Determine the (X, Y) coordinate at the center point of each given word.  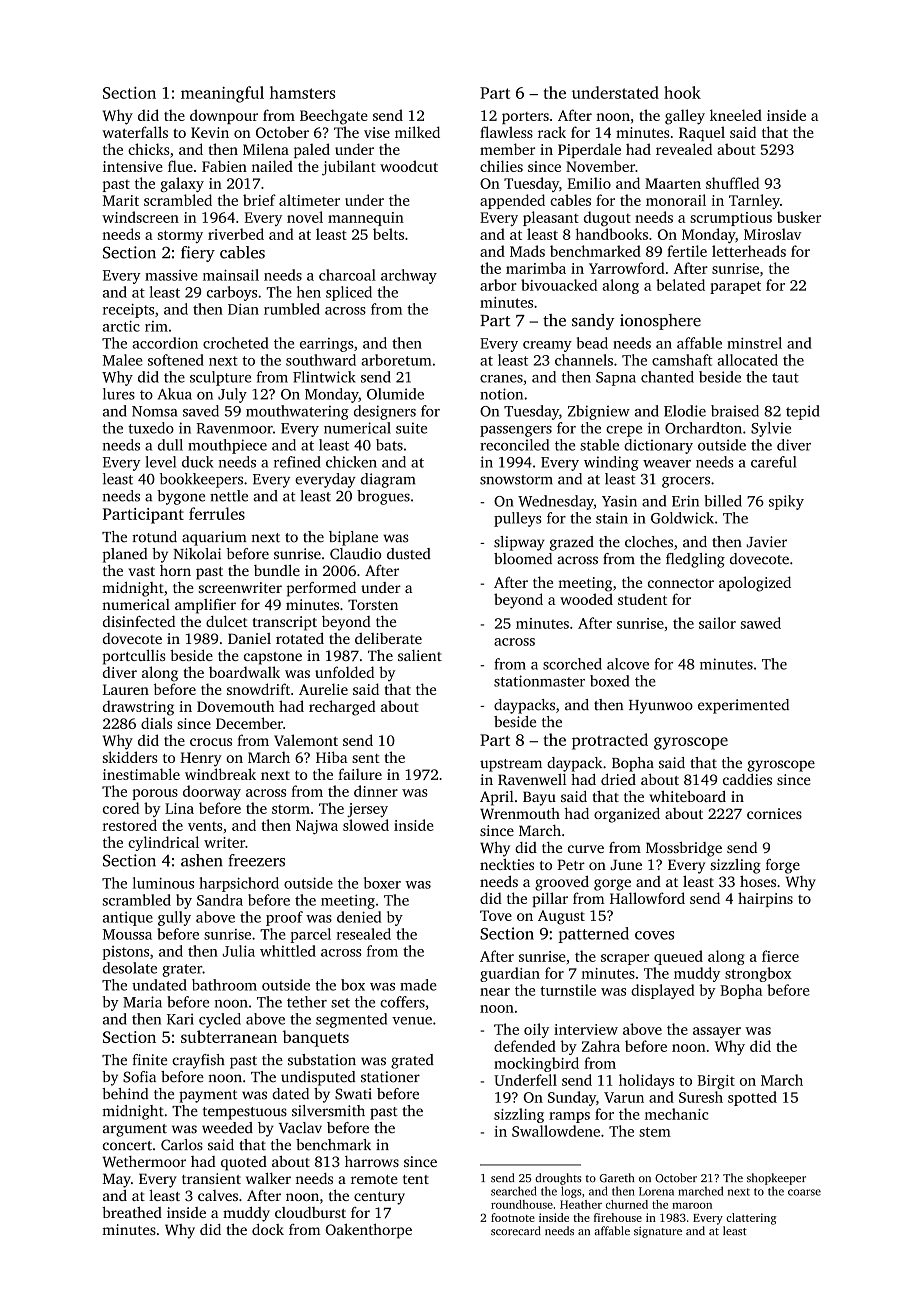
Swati (353, 1094)
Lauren (126, 689)
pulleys (518, 519)
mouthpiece (227, 446)
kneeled (736, 115)
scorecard (516, 1230)
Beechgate (334, 117)
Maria (142, 1002)
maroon (692, 1205)
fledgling (695, 560)
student (642, 599)
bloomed (523, 559)
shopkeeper (776, 1179)
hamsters (302, 92)
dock (268, 1229)
